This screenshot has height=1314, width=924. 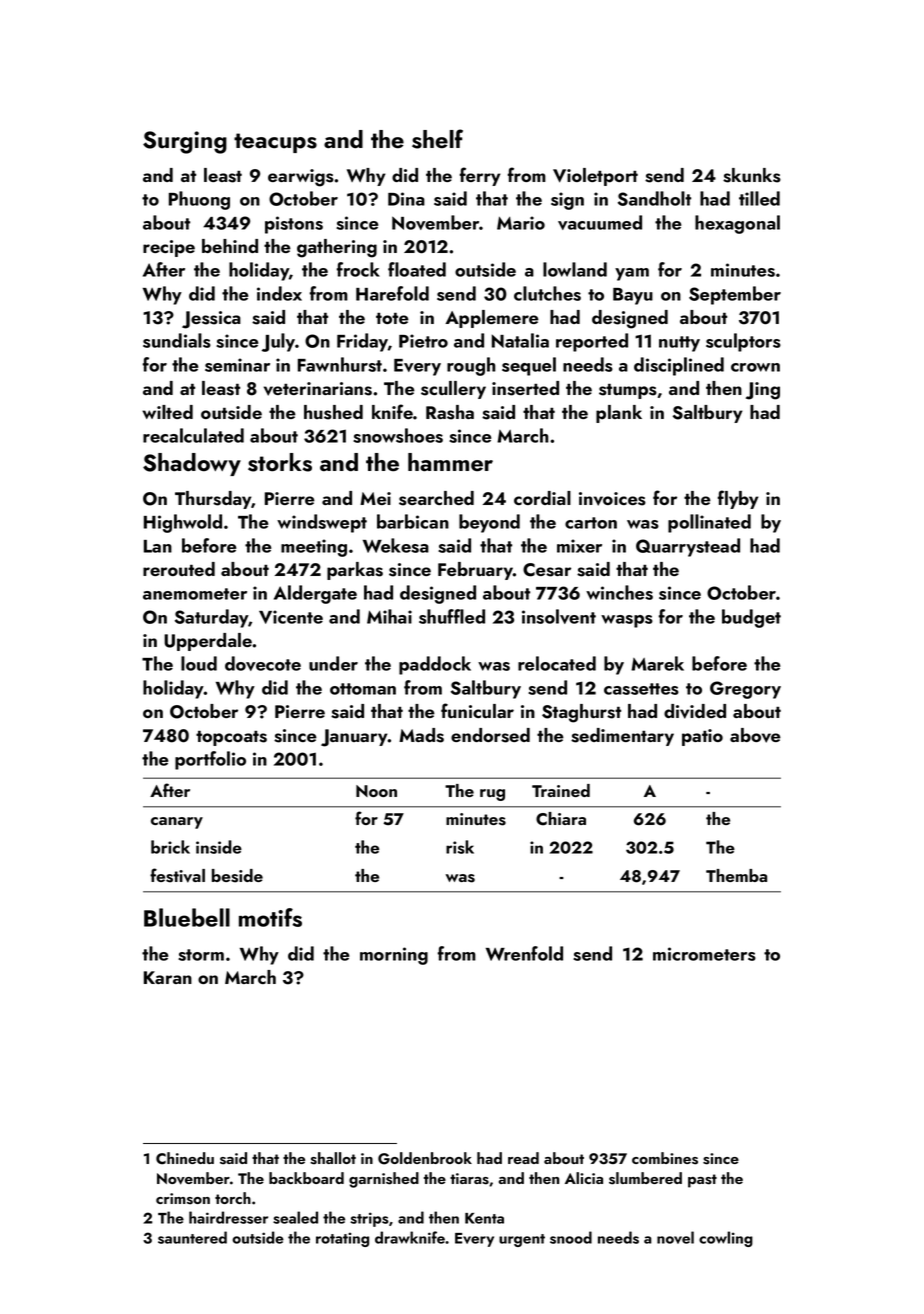 I want to click on above, so click(x=755, y=735).
